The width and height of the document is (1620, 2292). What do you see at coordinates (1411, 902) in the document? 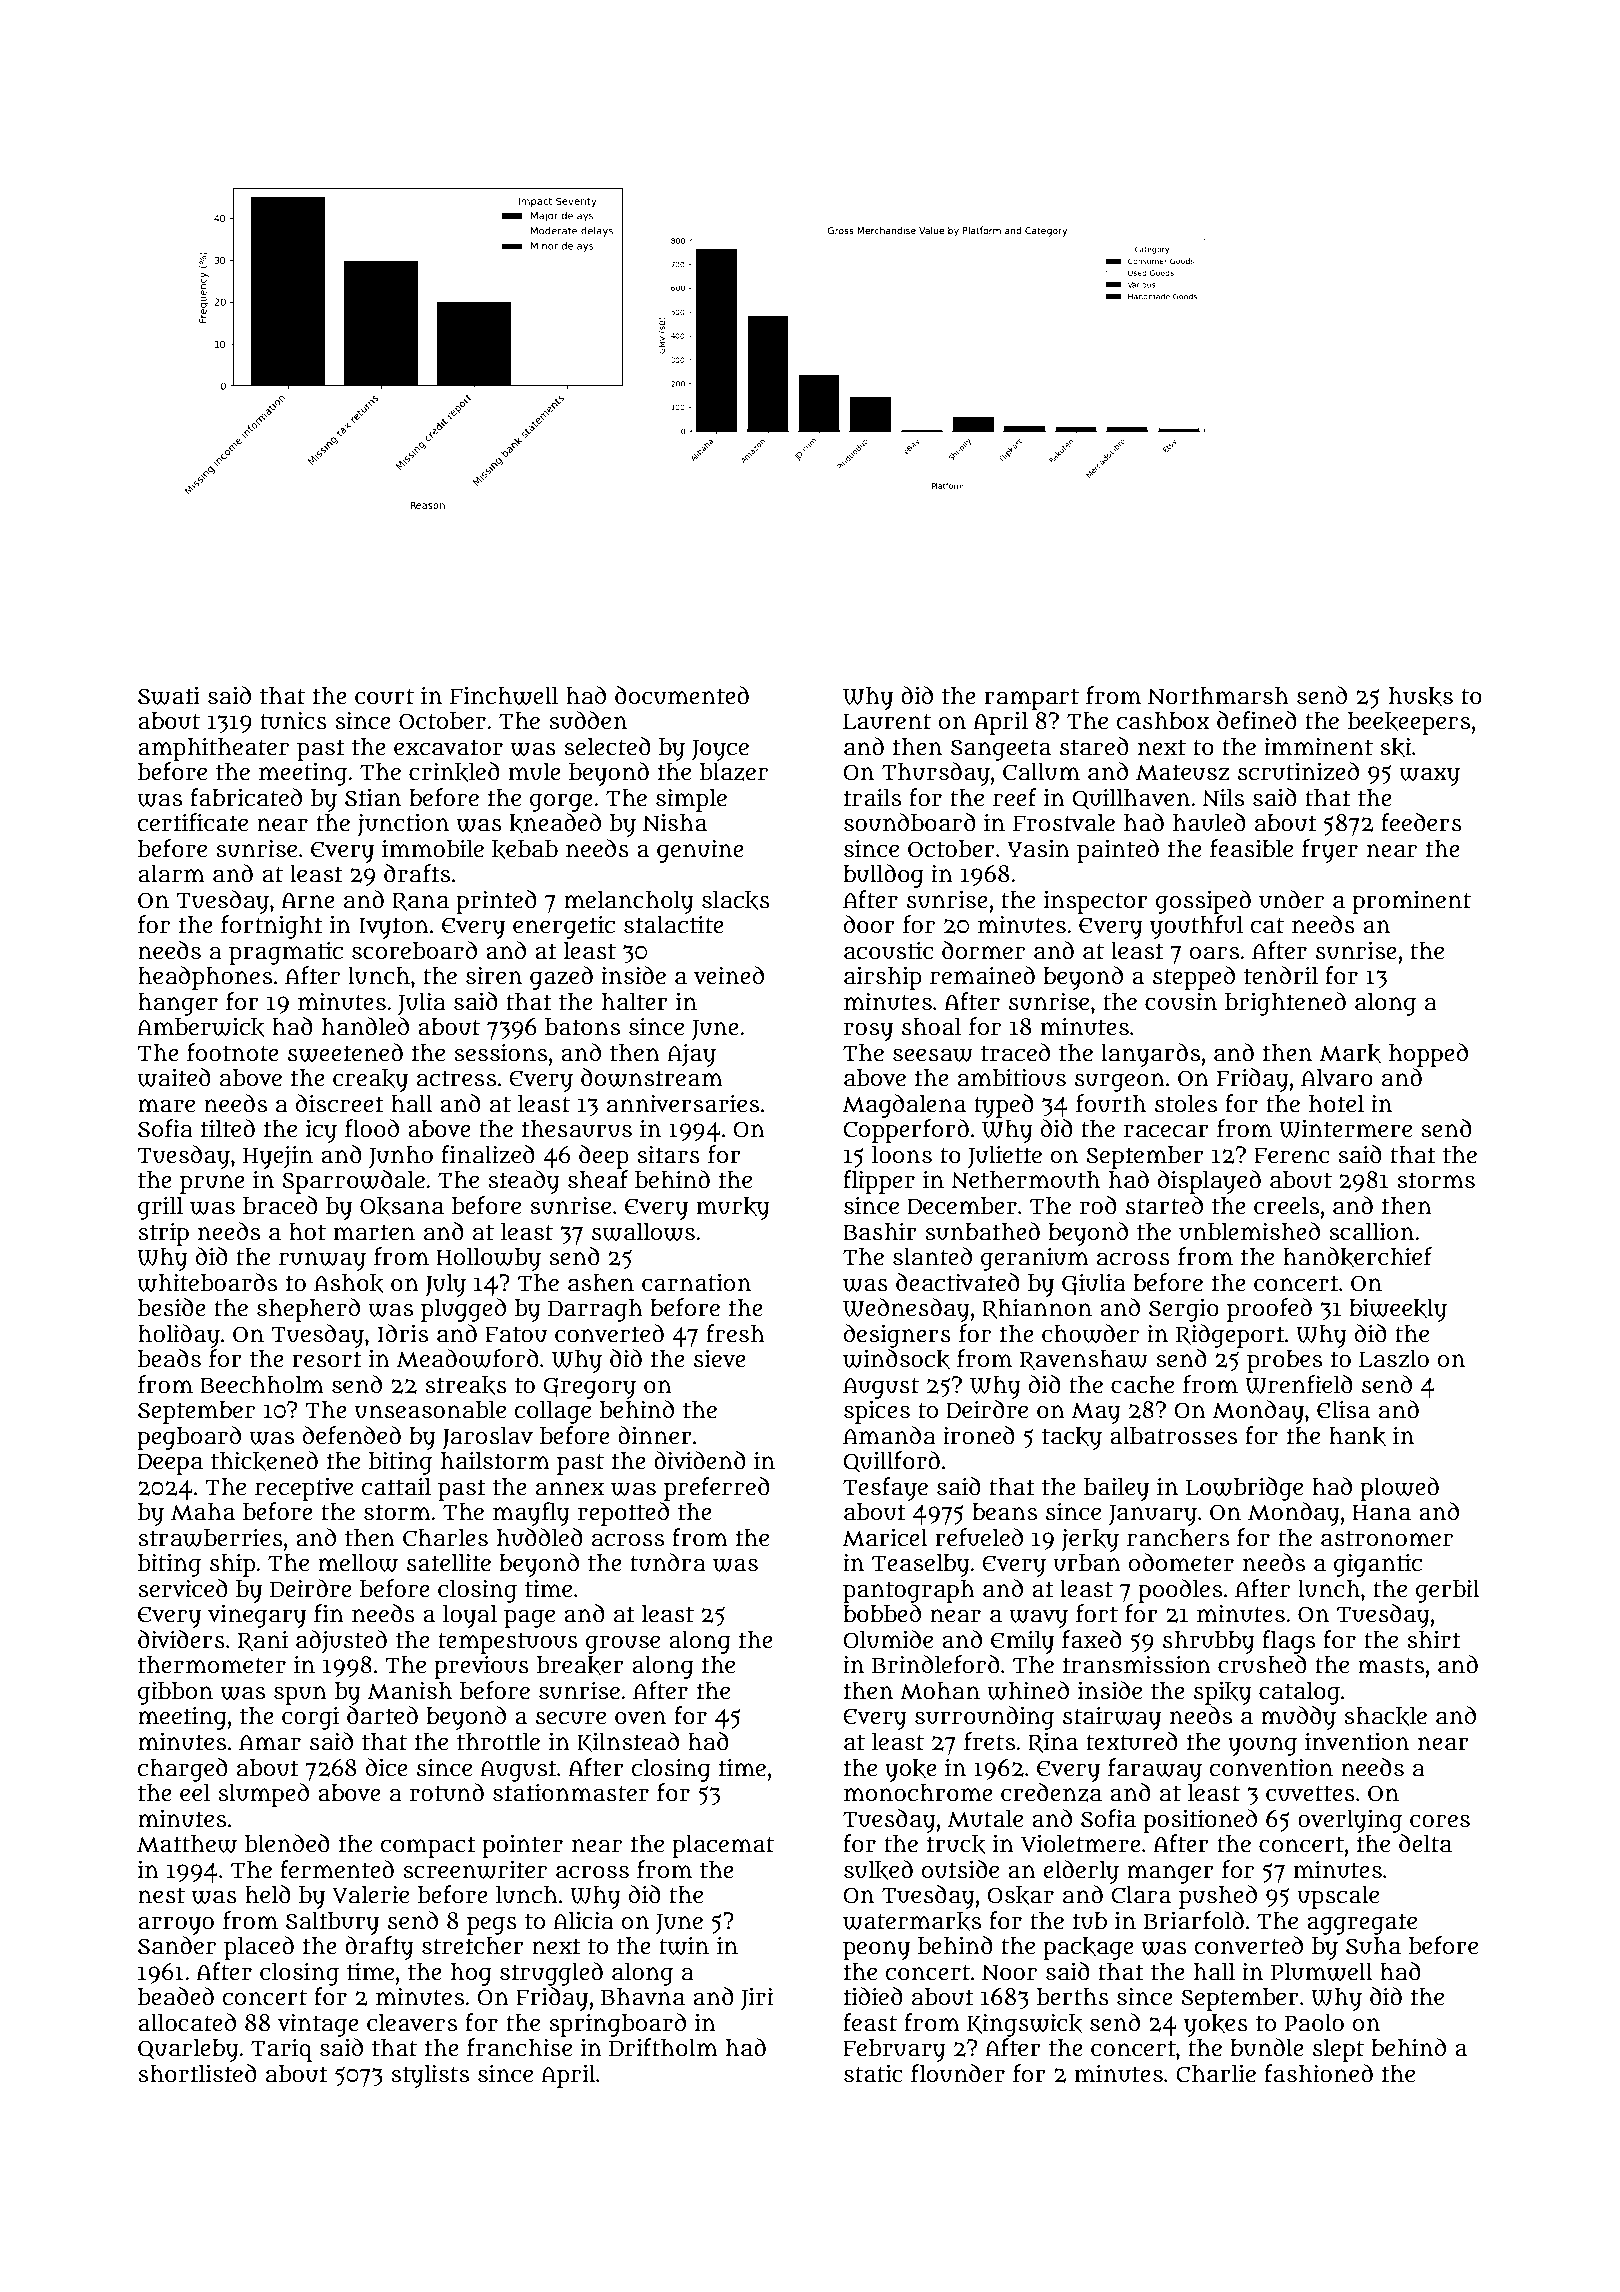
I see `prominent` at bounding box center [1411, 902].
